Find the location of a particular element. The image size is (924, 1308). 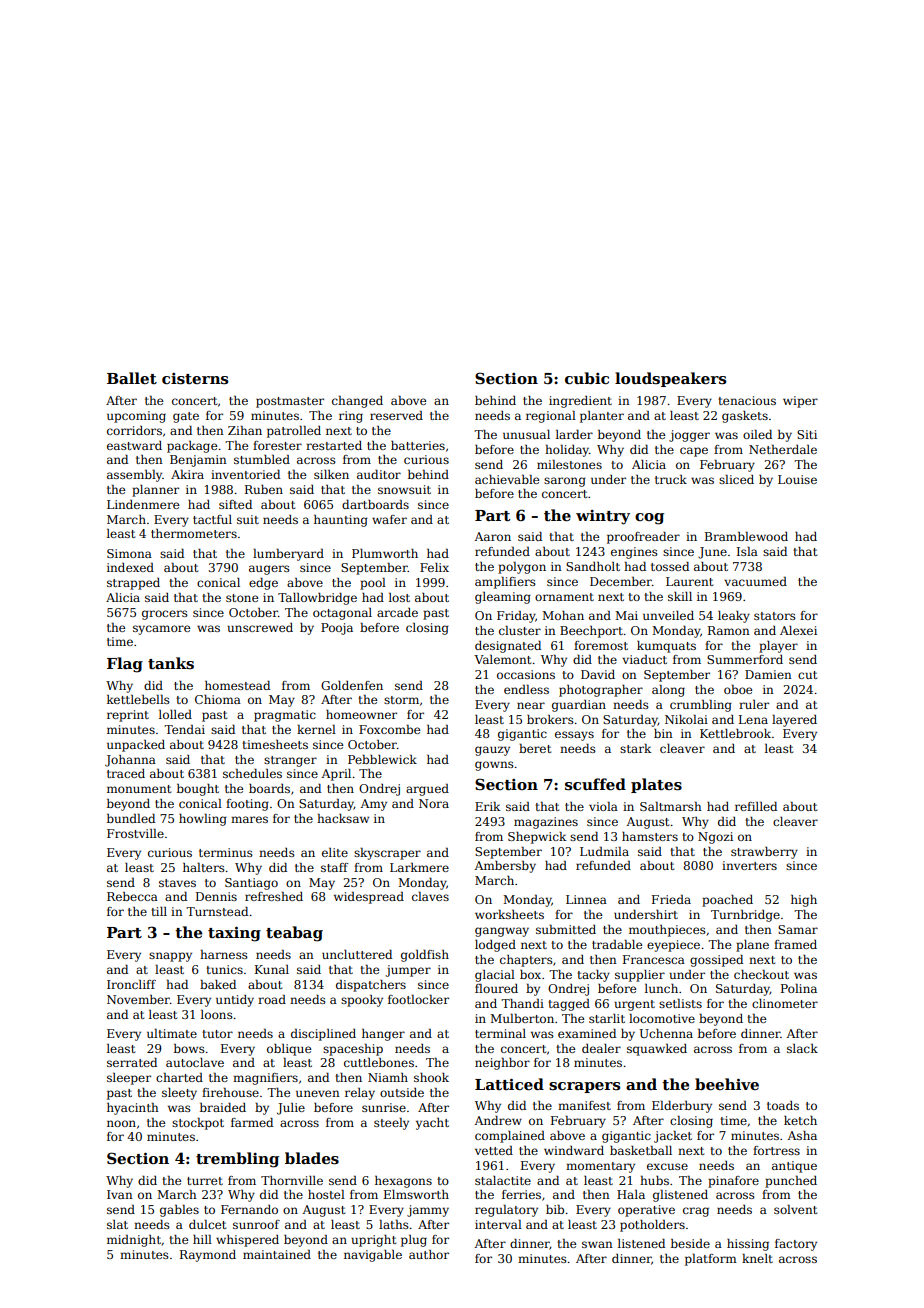

maintained is located at coordinates (277, 1254).
